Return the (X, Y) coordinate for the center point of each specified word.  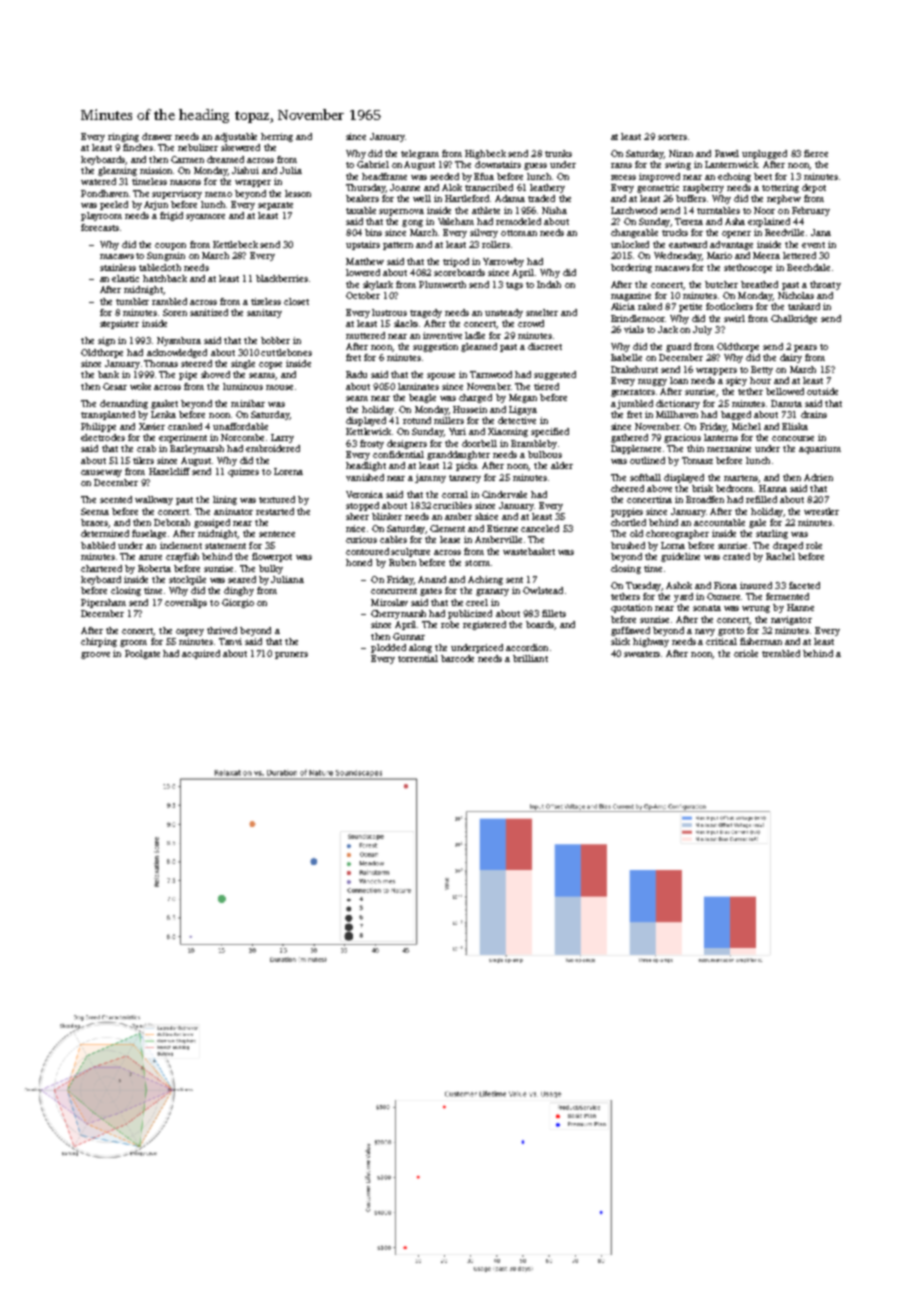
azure (150, 557)
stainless (118, 267)
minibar (248, 403)
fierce (816, 153)
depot (814, 188)
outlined (647, 460)
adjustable (236, 137)
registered (484, 625)
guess (535, 166)
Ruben (402, 562)
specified (550, 432)
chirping (99, 642)
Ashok (679, 585)
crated (736, 556)
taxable (361, 210)
